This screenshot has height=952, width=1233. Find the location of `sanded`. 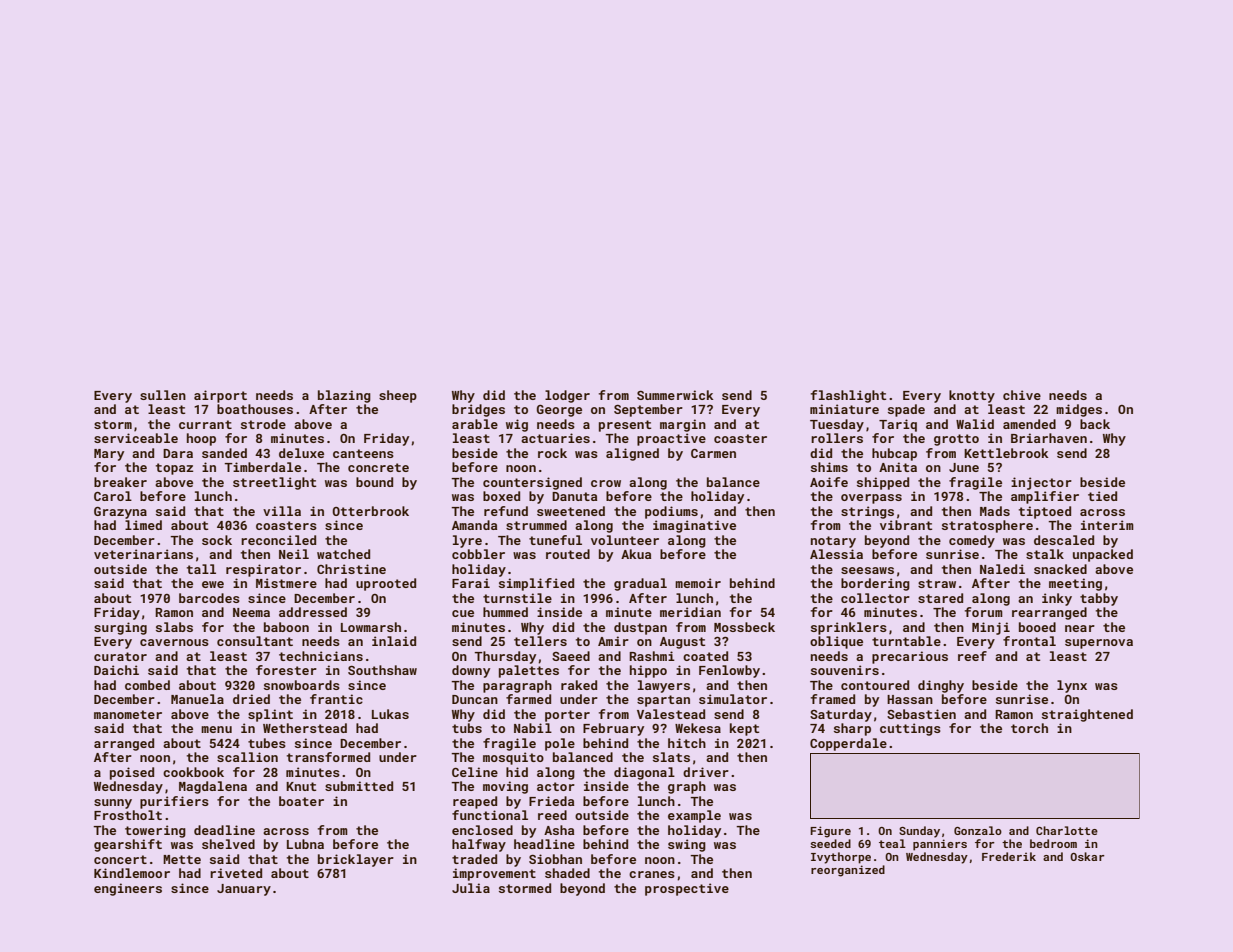

sanded is located at coordinates (224, 453).
